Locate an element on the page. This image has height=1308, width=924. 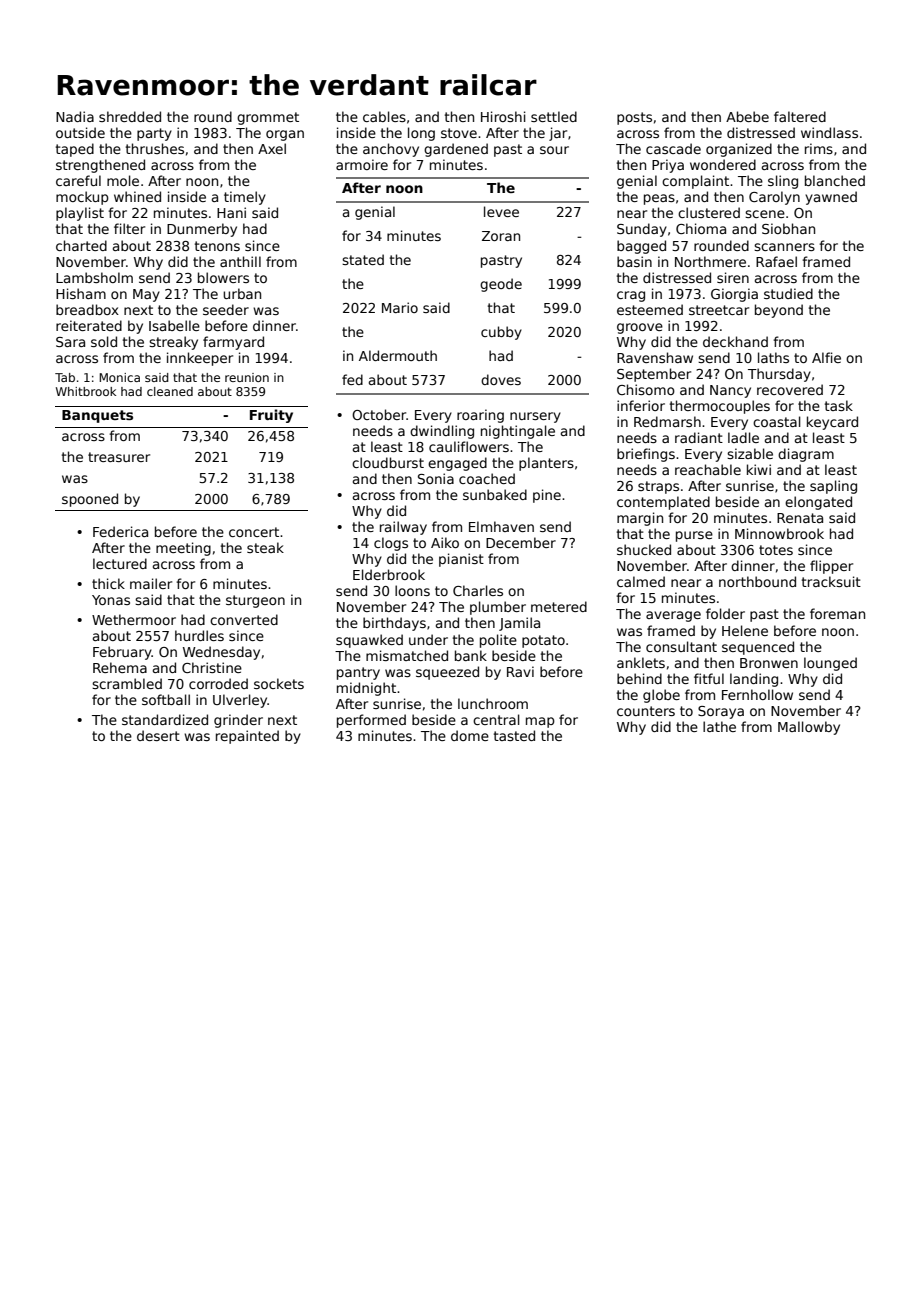
lathe is located at coordinates (719, 726).
